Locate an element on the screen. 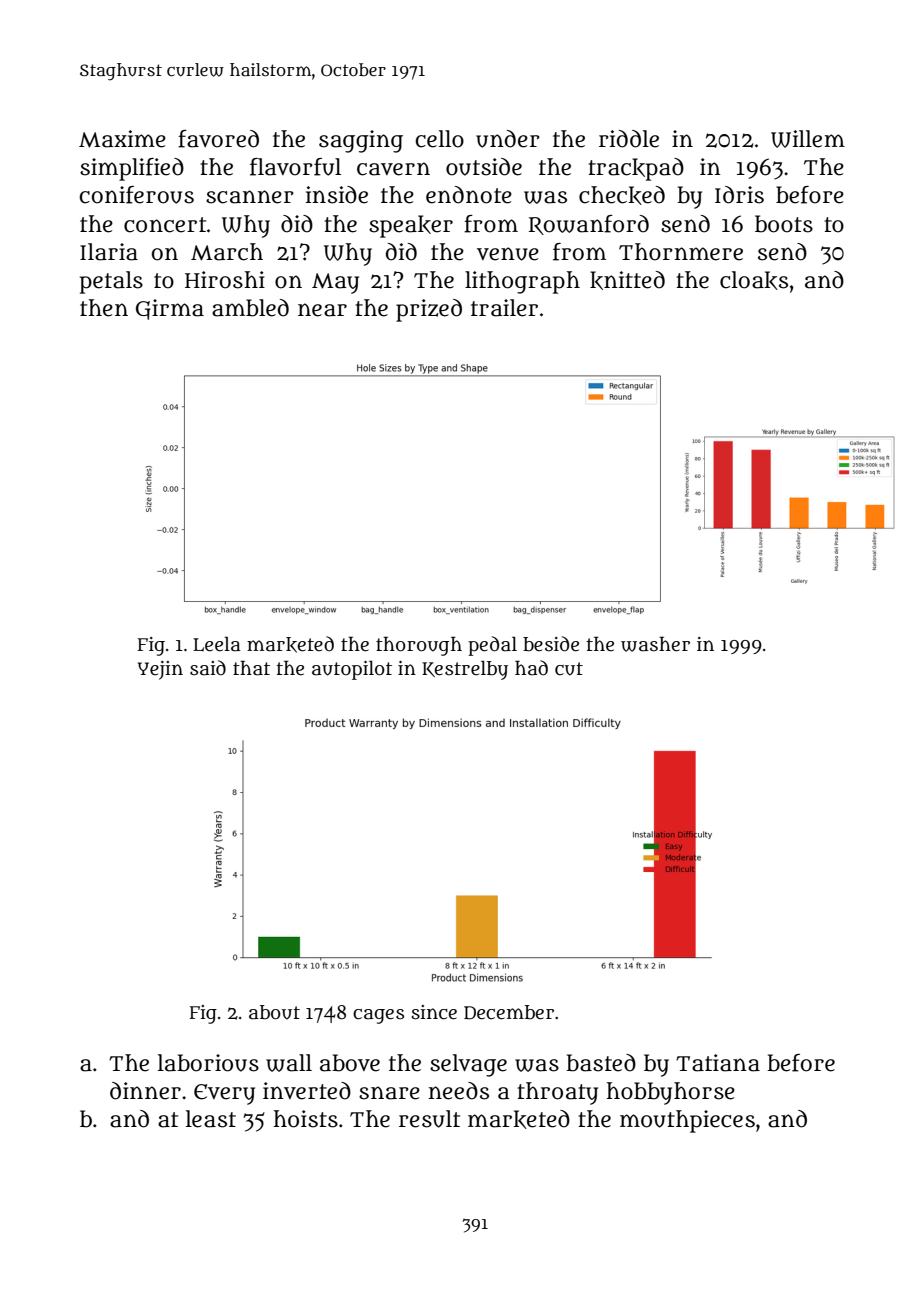 This screenshot has width=924, height=1311. trailer is located at coordinates (504, 308).
